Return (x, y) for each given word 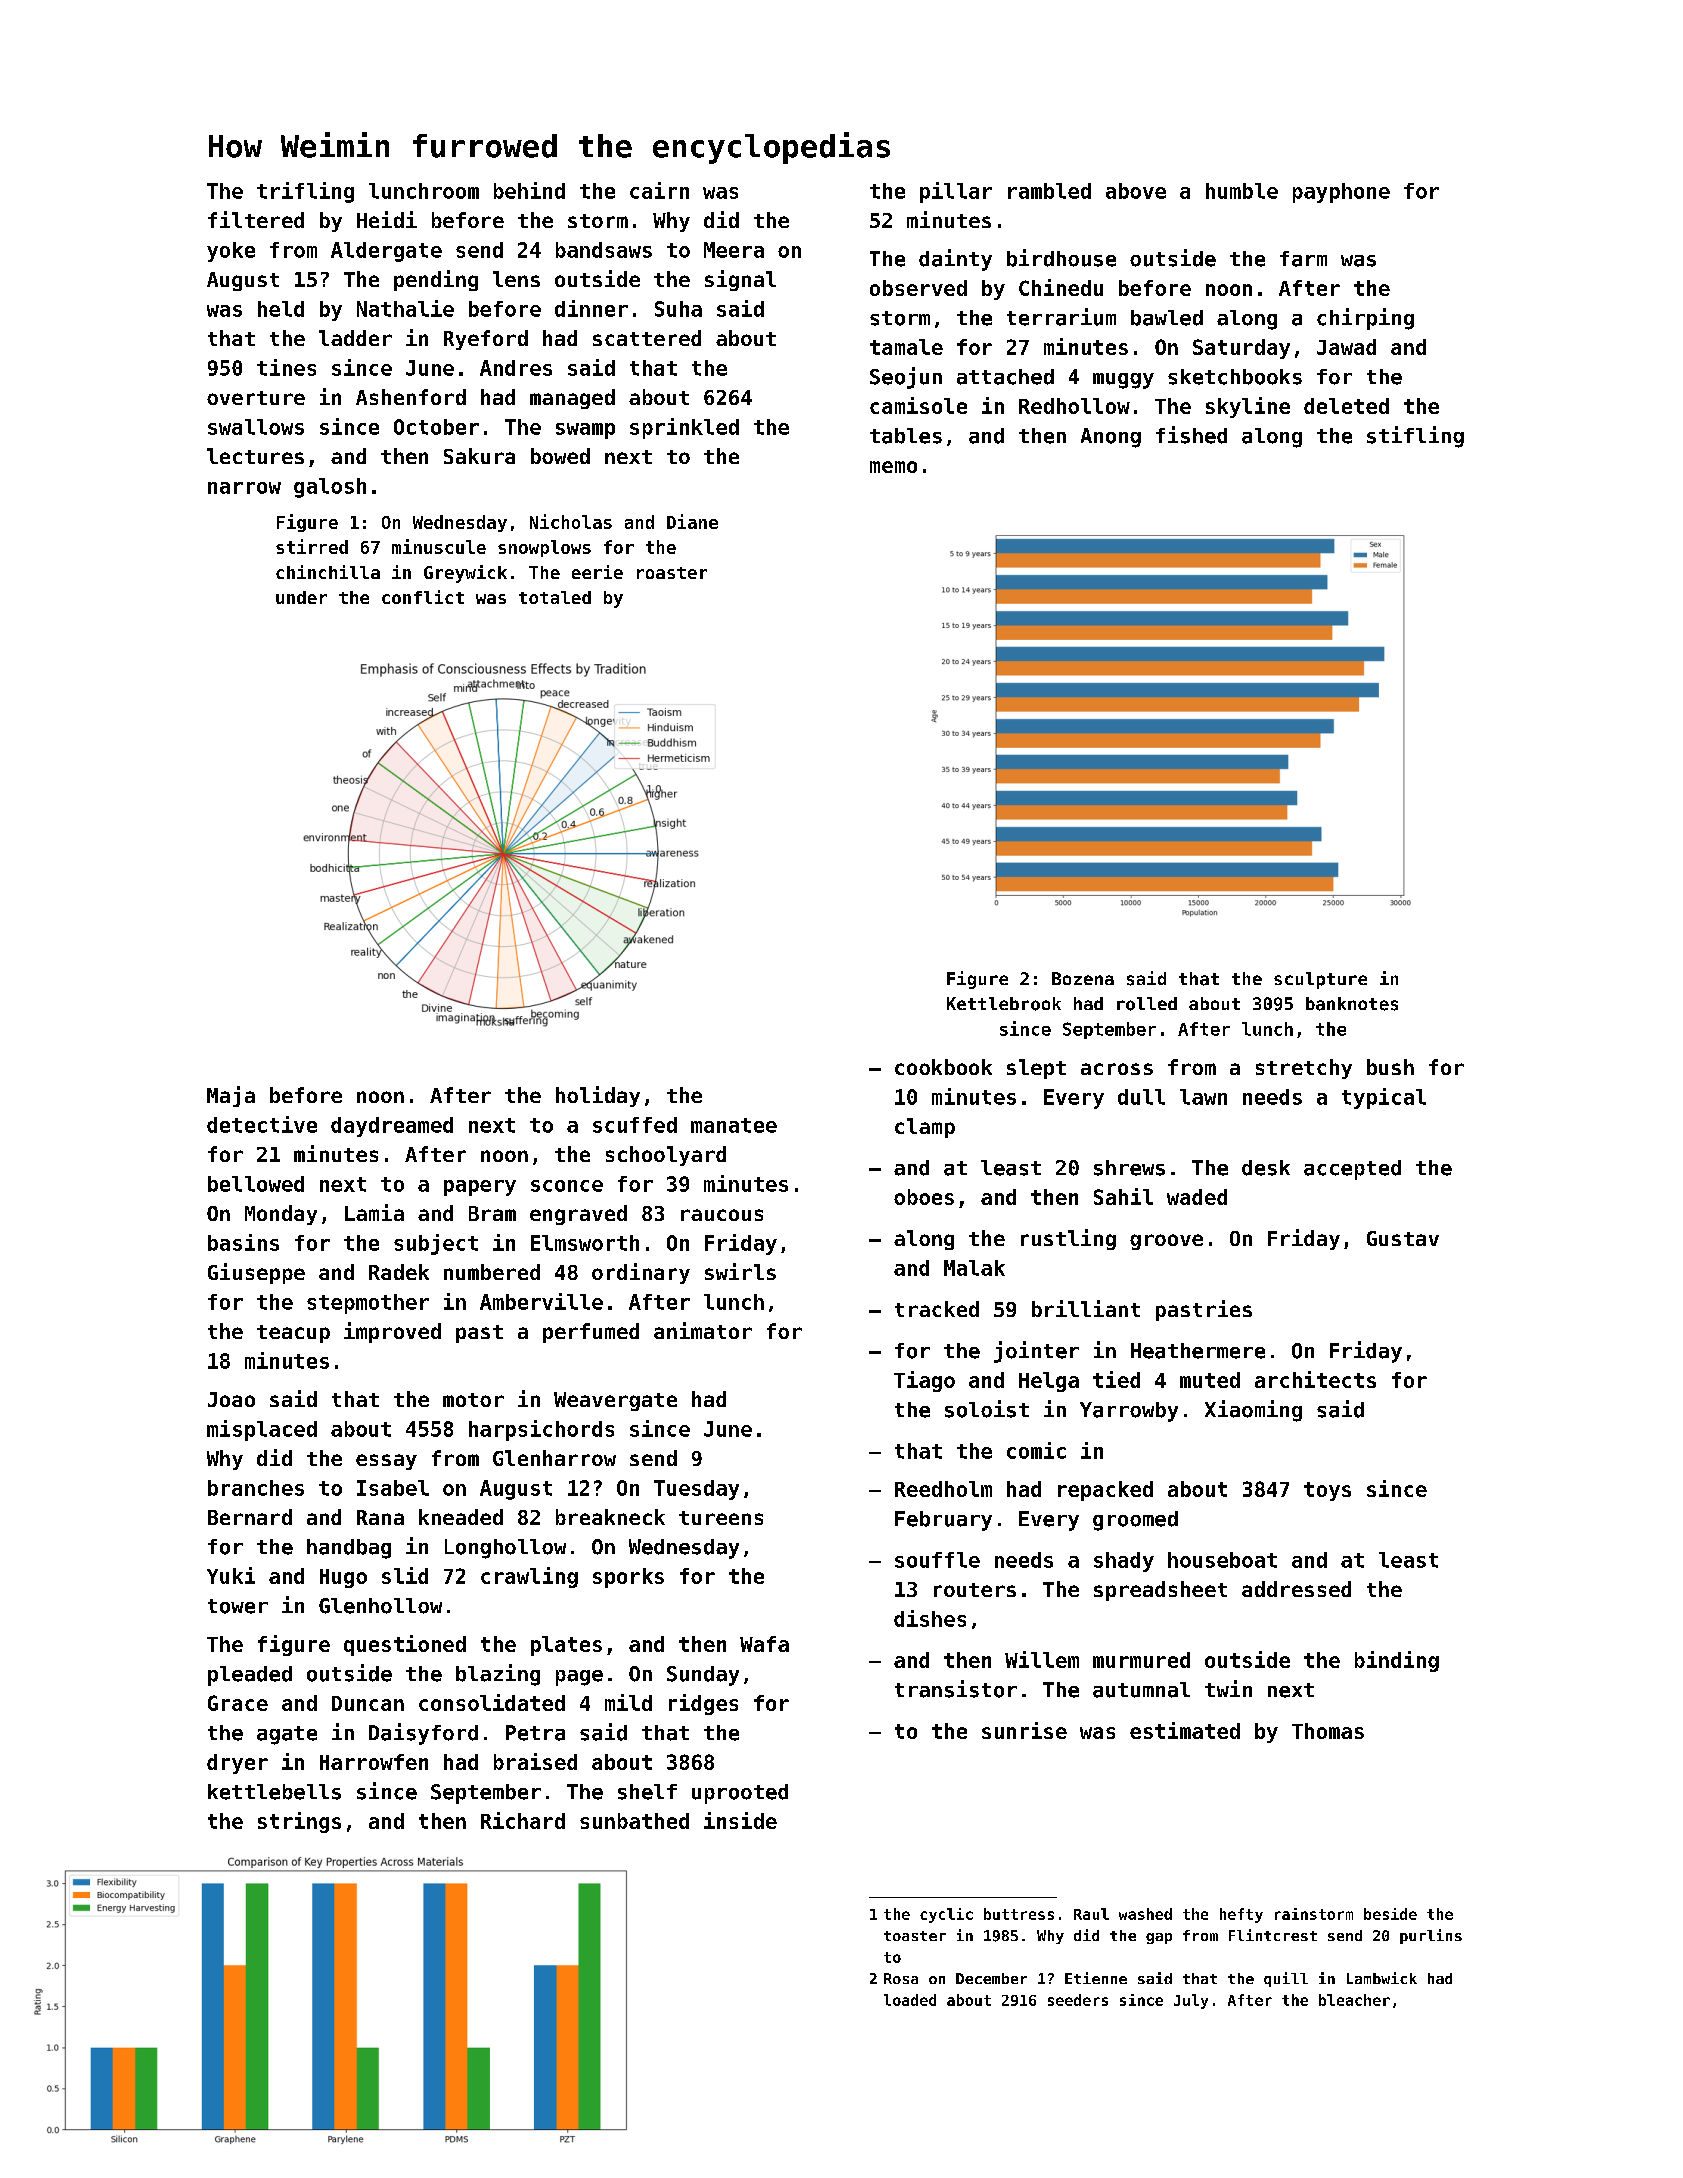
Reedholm (943, 1489)
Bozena (1083, 978)
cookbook (943, 1067)
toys (1327, 1491)
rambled (1049, 191)
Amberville (541, 1301)
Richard (523, 1820)
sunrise (1024, 1730)
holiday (598, 1096)
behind (529, 190)
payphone (1341, 193)
